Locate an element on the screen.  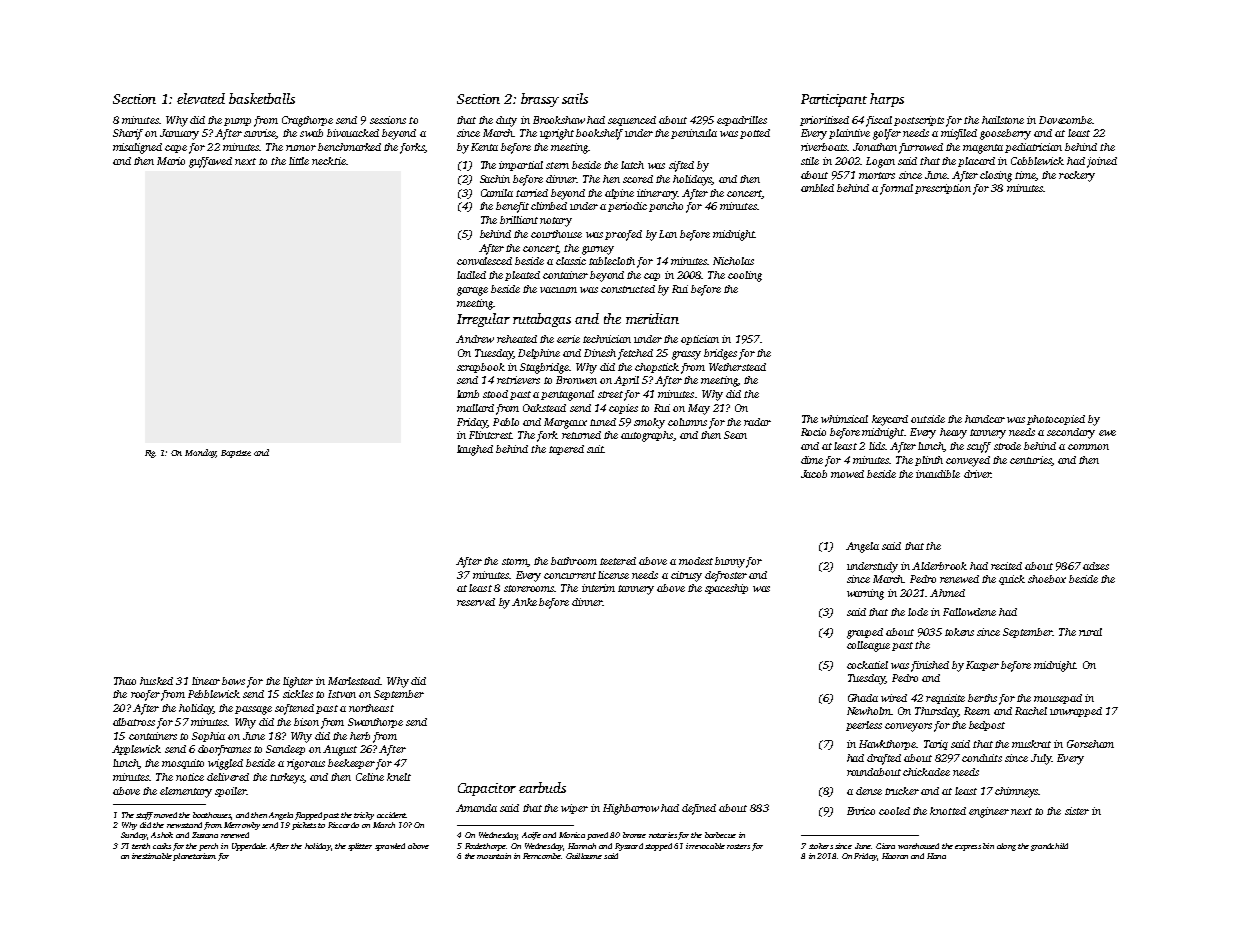
mountain is located at coordinates (494, 856).
